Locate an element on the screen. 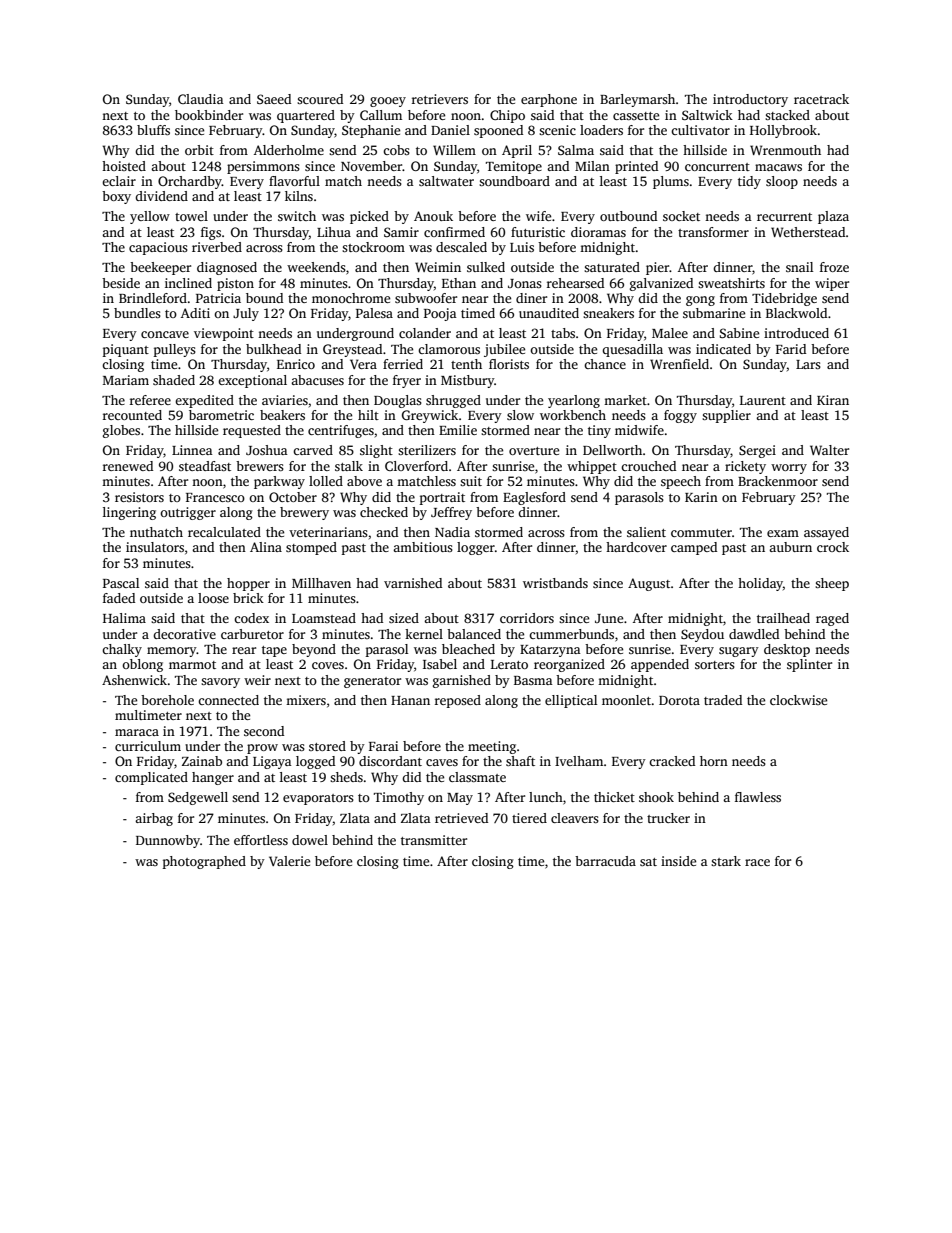  Orchardby is located at coordinates (190, 182).
